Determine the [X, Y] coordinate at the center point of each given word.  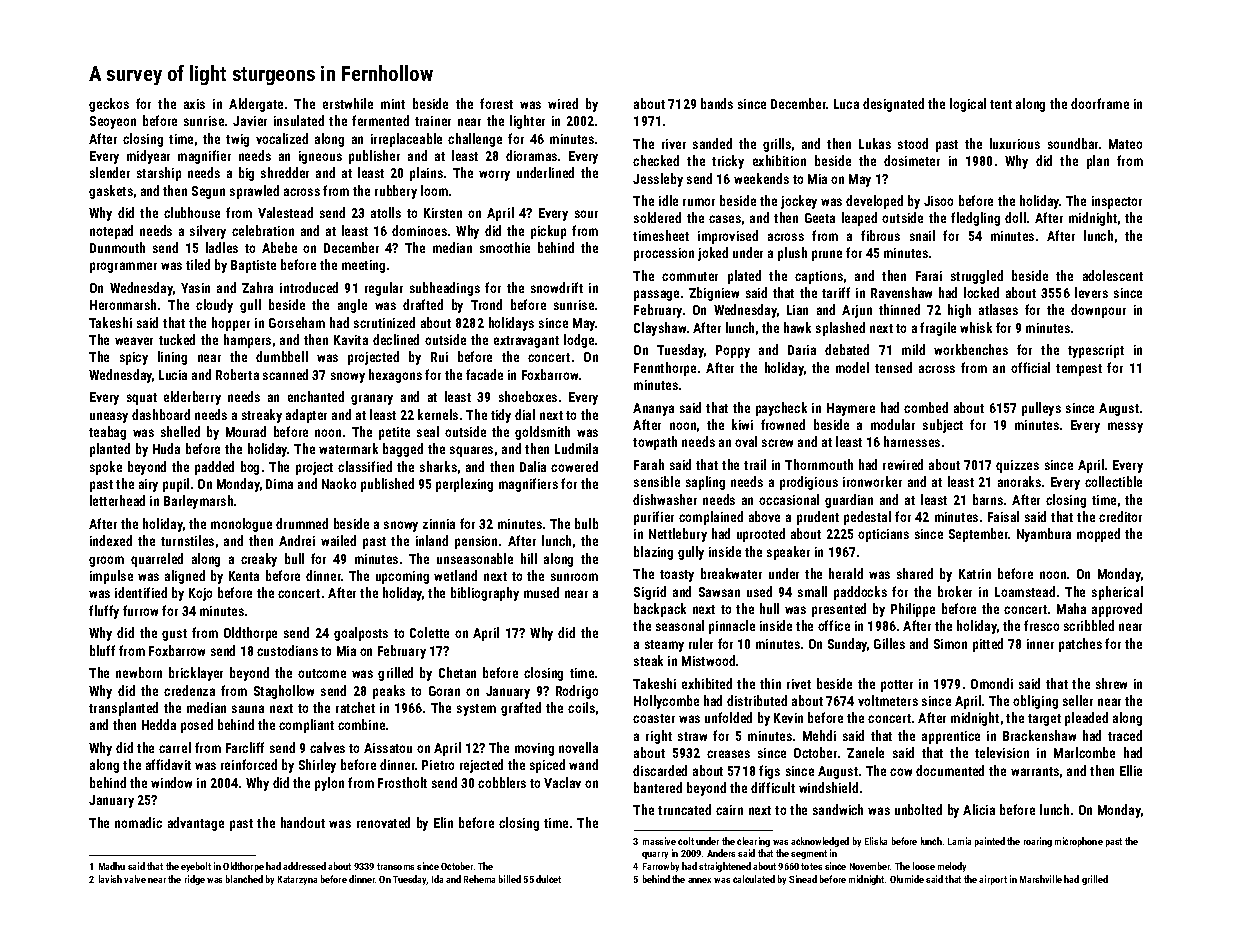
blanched [244, 879]
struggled [977, 277]
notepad [111, 232]
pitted [988, 645]
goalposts [361, 634]
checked [656, 160]
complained [711, 518]
